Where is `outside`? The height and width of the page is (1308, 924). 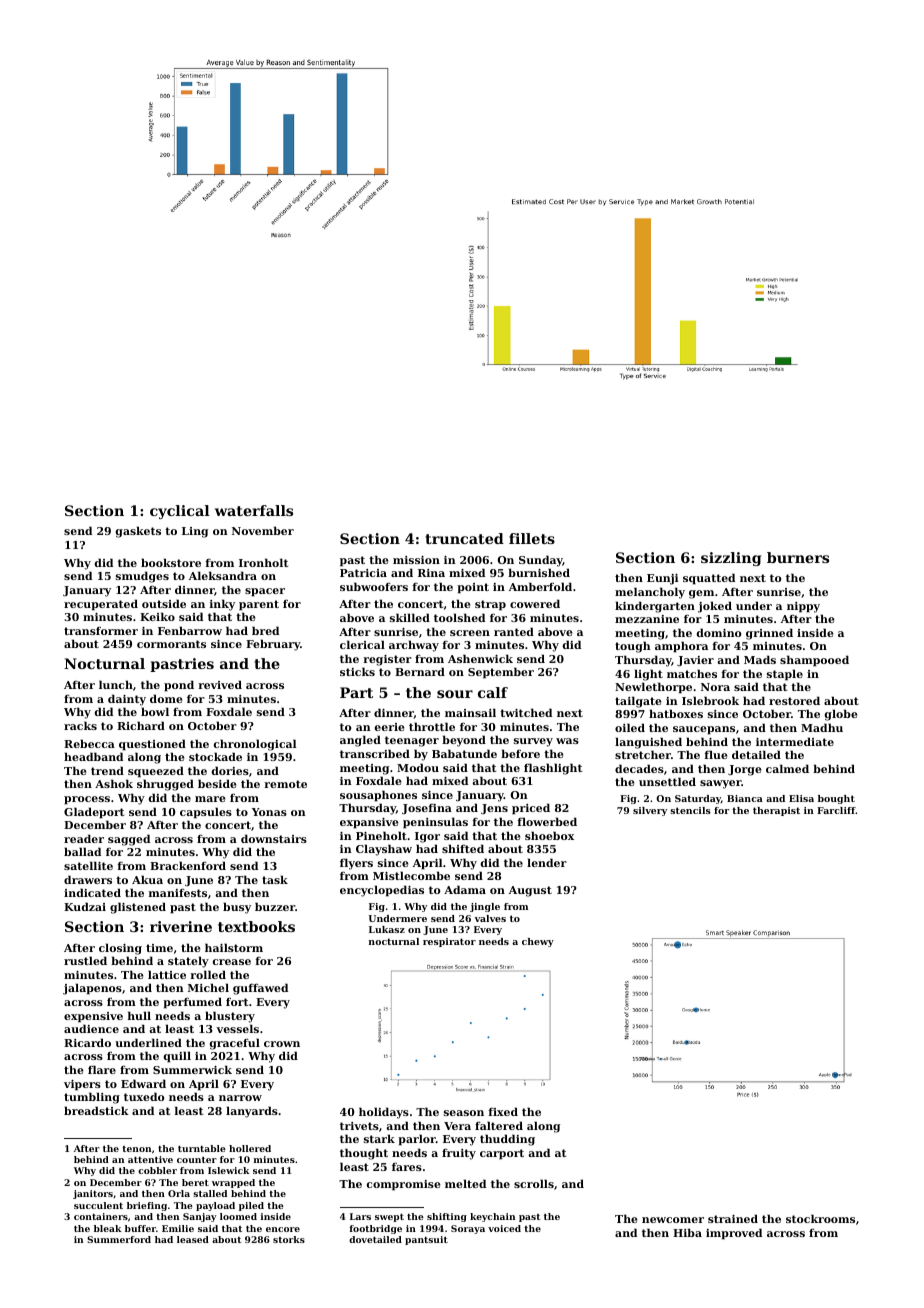
outside is located at coordinates (164, 603).
